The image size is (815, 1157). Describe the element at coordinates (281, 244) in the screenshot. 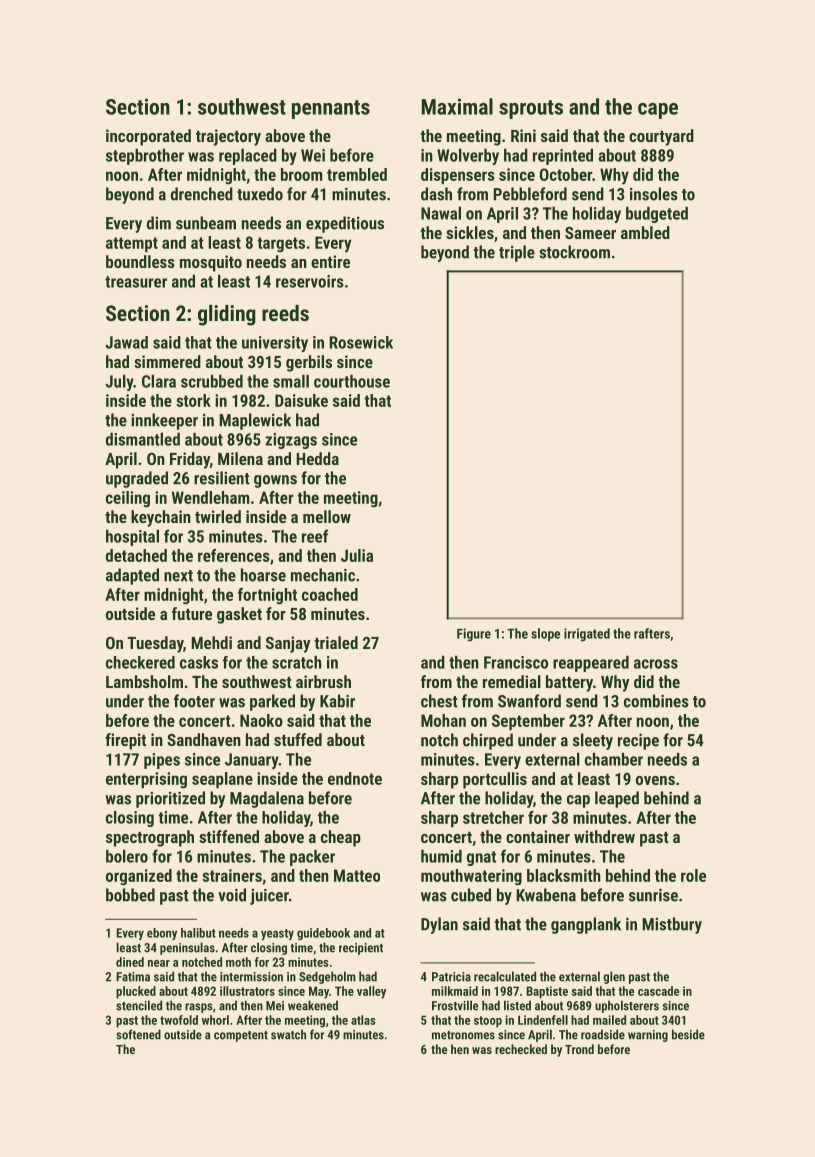

I see `targets` at that location.
